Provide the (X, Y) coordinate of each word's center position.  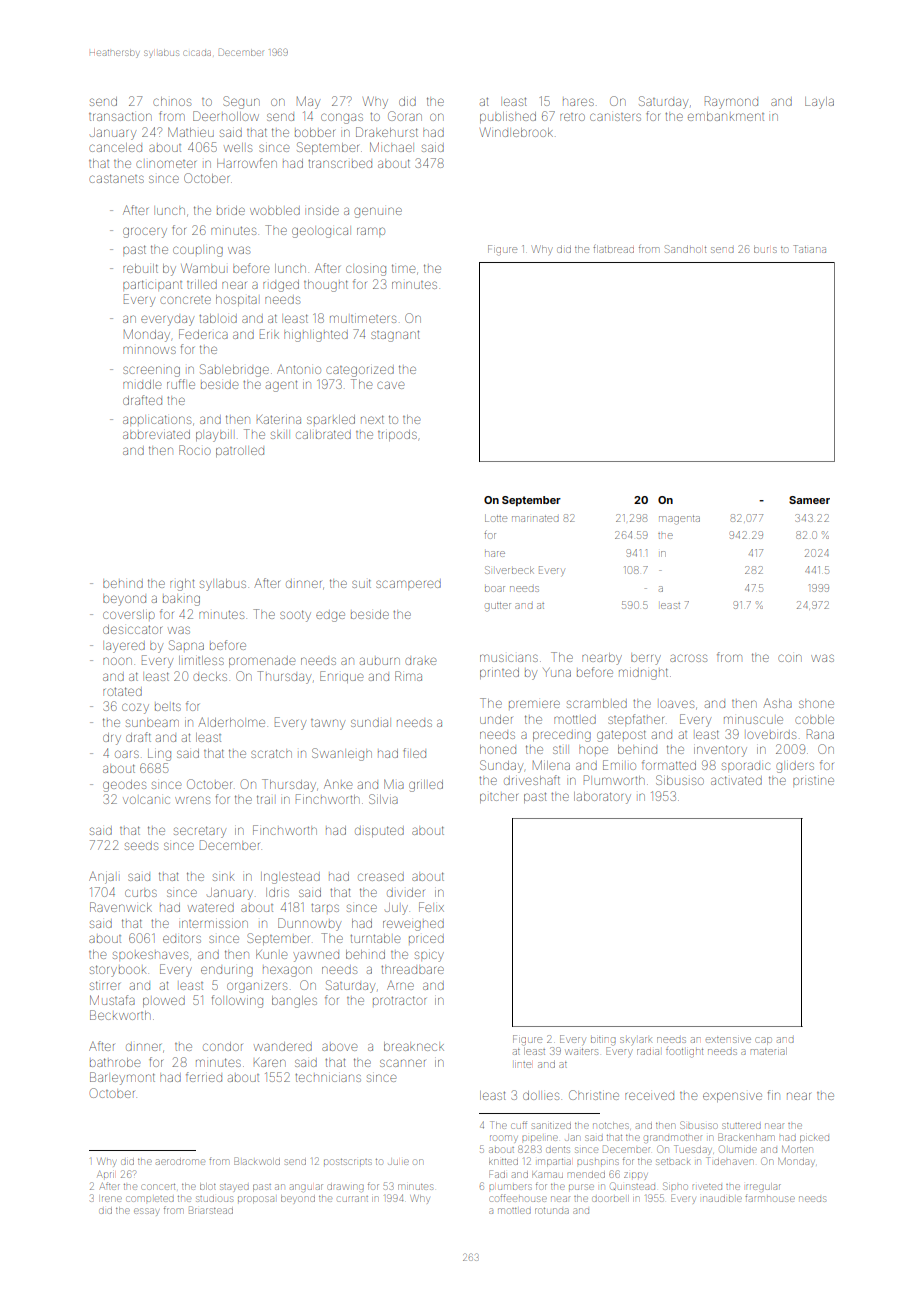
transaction (120, 116)
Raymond (731, 102)
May (308, 102)
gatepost (621, 736)
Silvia (383, 799)
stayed (234, 1187)
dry (112, 739)
